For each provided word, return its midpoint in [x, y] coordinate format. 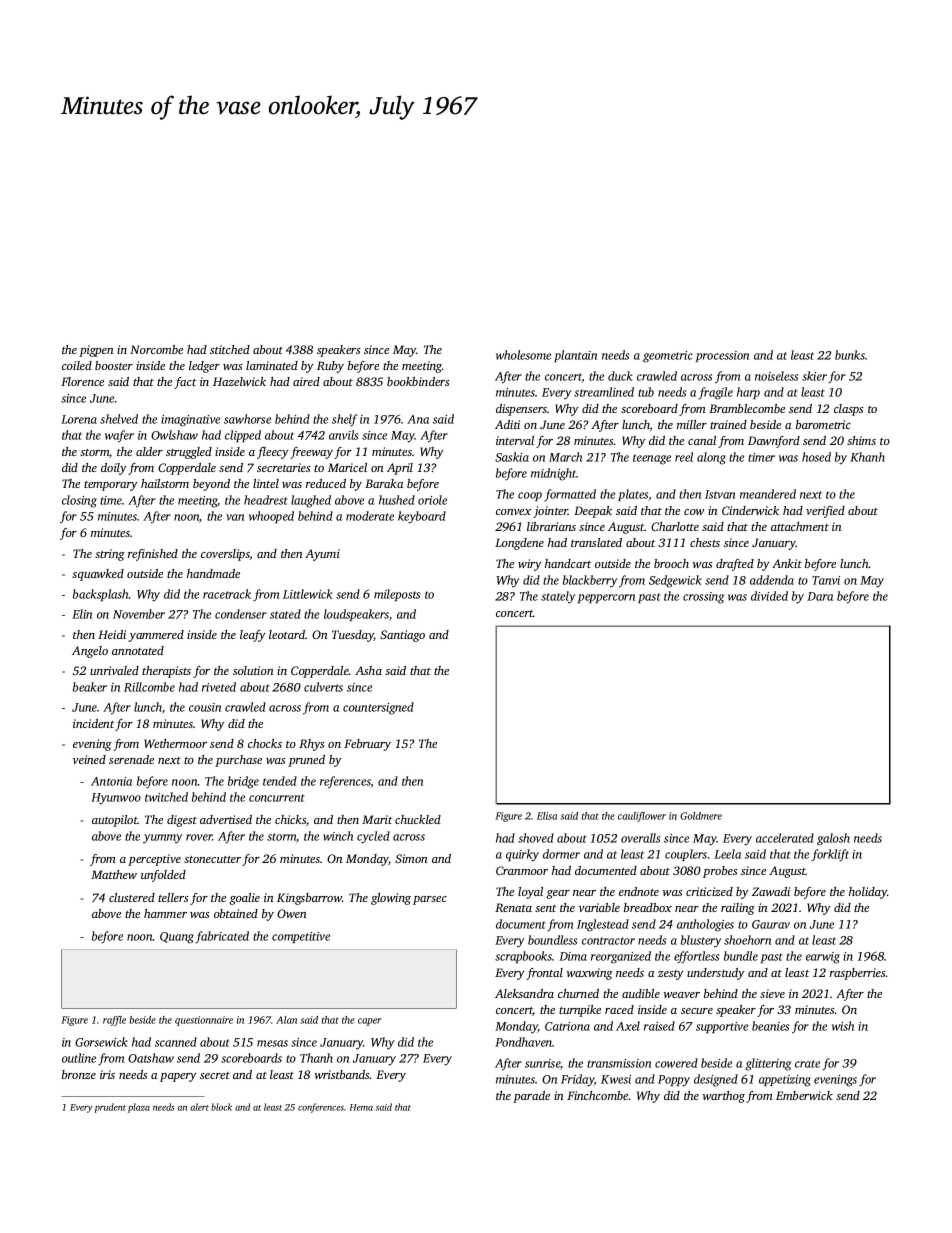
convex [513, 512]
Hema [361, 1107]
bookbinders [418, 381]
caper [370, 1022]
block [221, 1107]
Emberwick [804, 1095]
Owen [292, 913]
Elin [82, 614]
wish [843, 1026]
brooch [671, 563]
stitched [230, 349]
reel [684, 457]
